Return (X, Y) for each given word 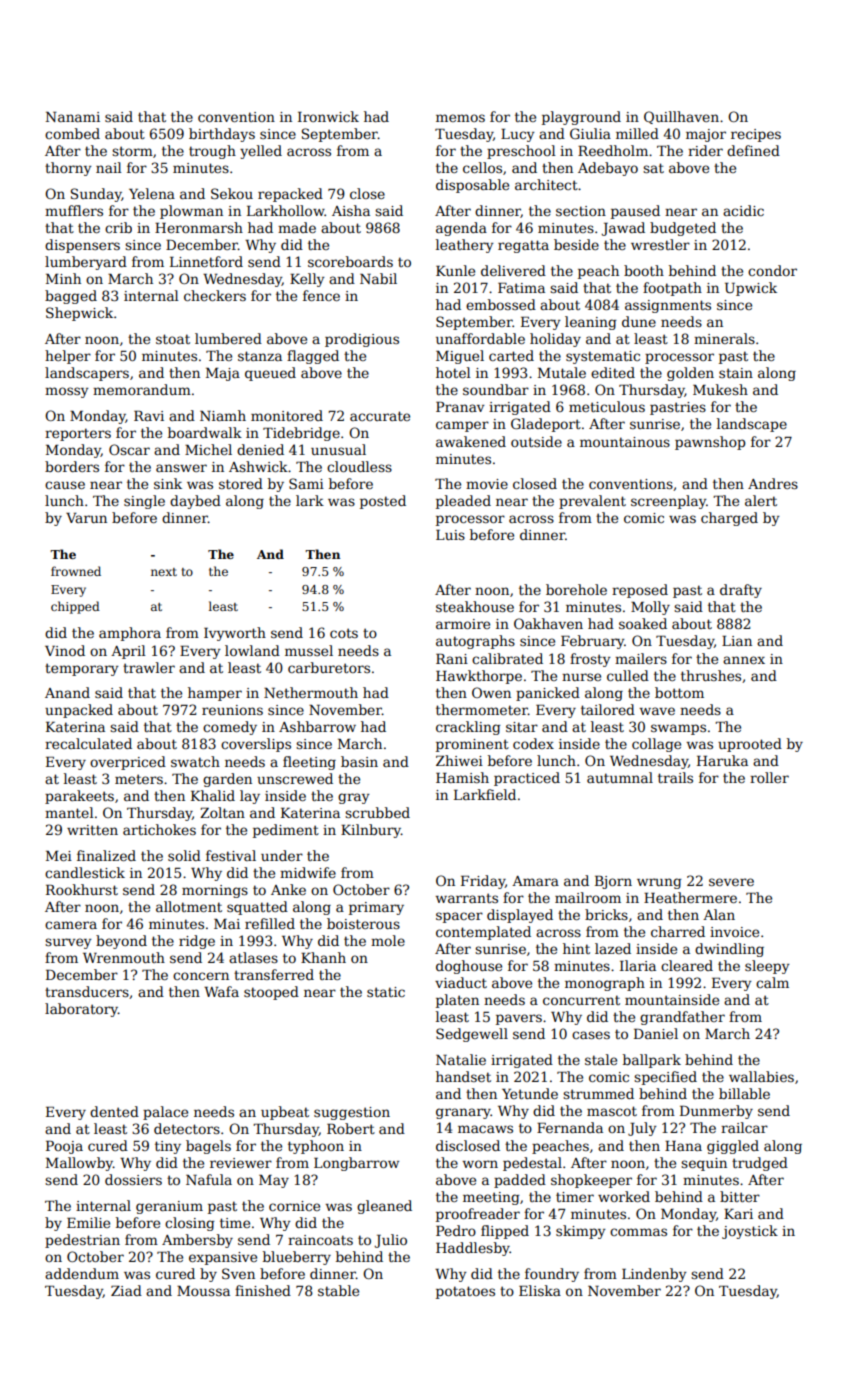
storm (132, 151)
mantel (69, 812)
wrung (659, 883)
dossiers (133, 1179)
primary (376, 908)
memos (460, 118)
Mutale (562, 372)
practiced (527, 779)
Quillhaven (681, 117)
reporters (78, 434)
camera (71, 925)
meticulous (607, 406)
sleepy (767, 967)
